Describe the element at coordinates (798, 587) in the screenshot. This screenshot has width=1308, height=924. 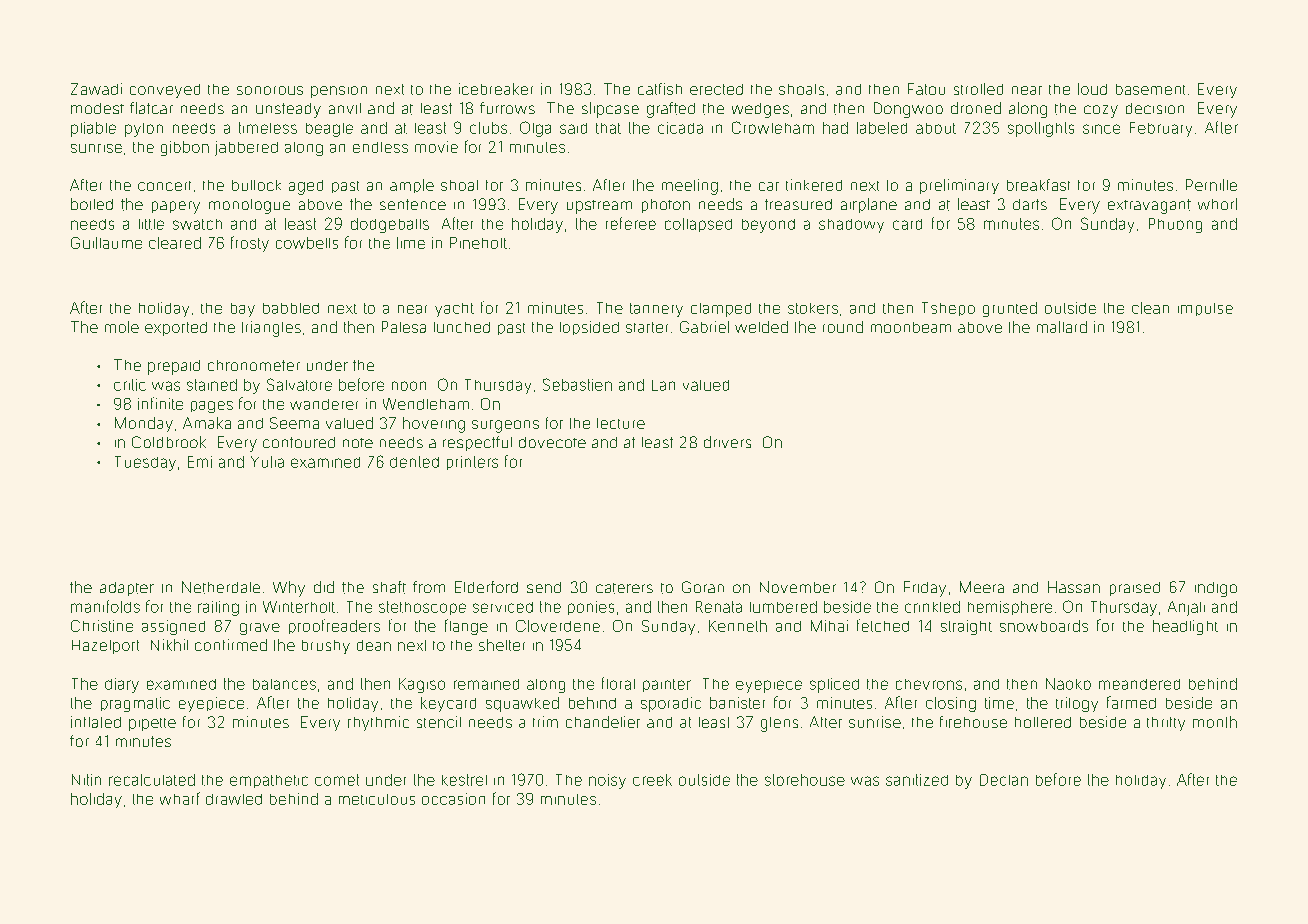
I see `November` at that location.
